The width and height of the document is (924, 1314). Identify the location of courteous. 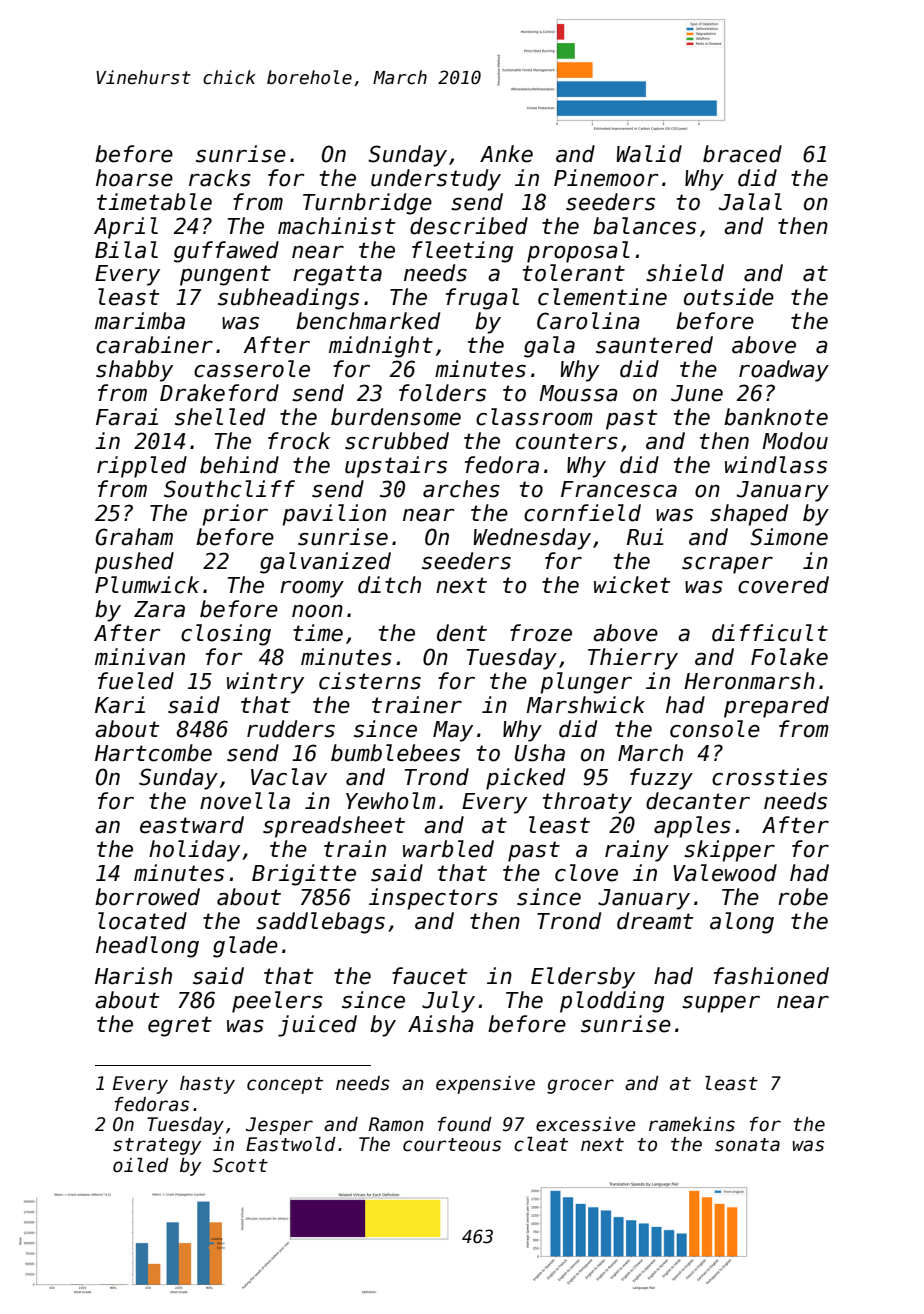
(452, 1145).
